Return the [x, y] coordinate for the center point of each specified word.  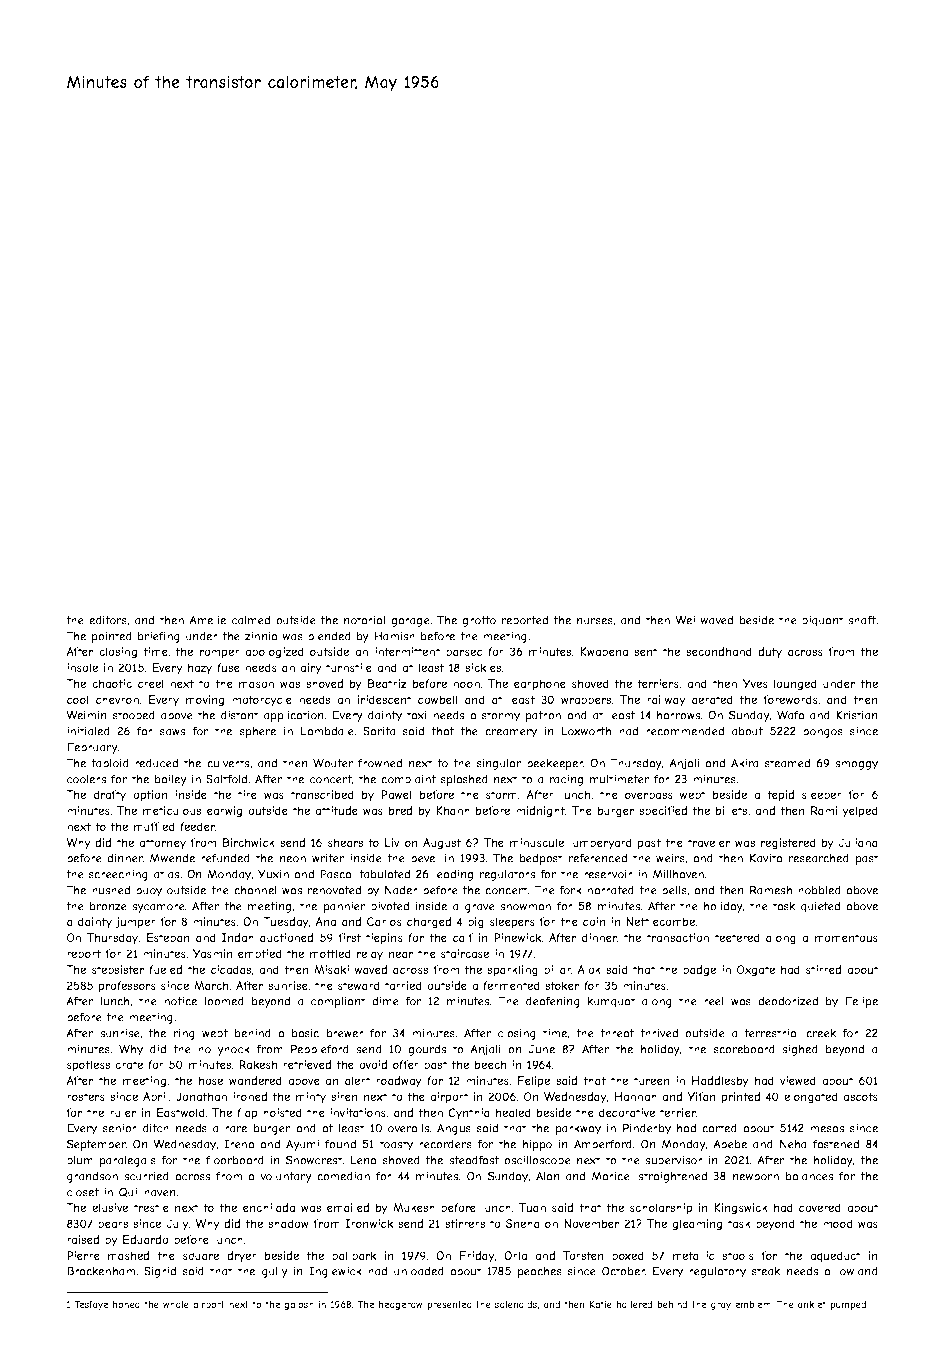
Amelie [207, 620]
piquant [823, 621]
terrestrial [771, 1033]
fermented [511, 985]
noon [466, 684]
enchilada [269, 1207]
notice [180, 1001]
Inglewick [335, 1272]
